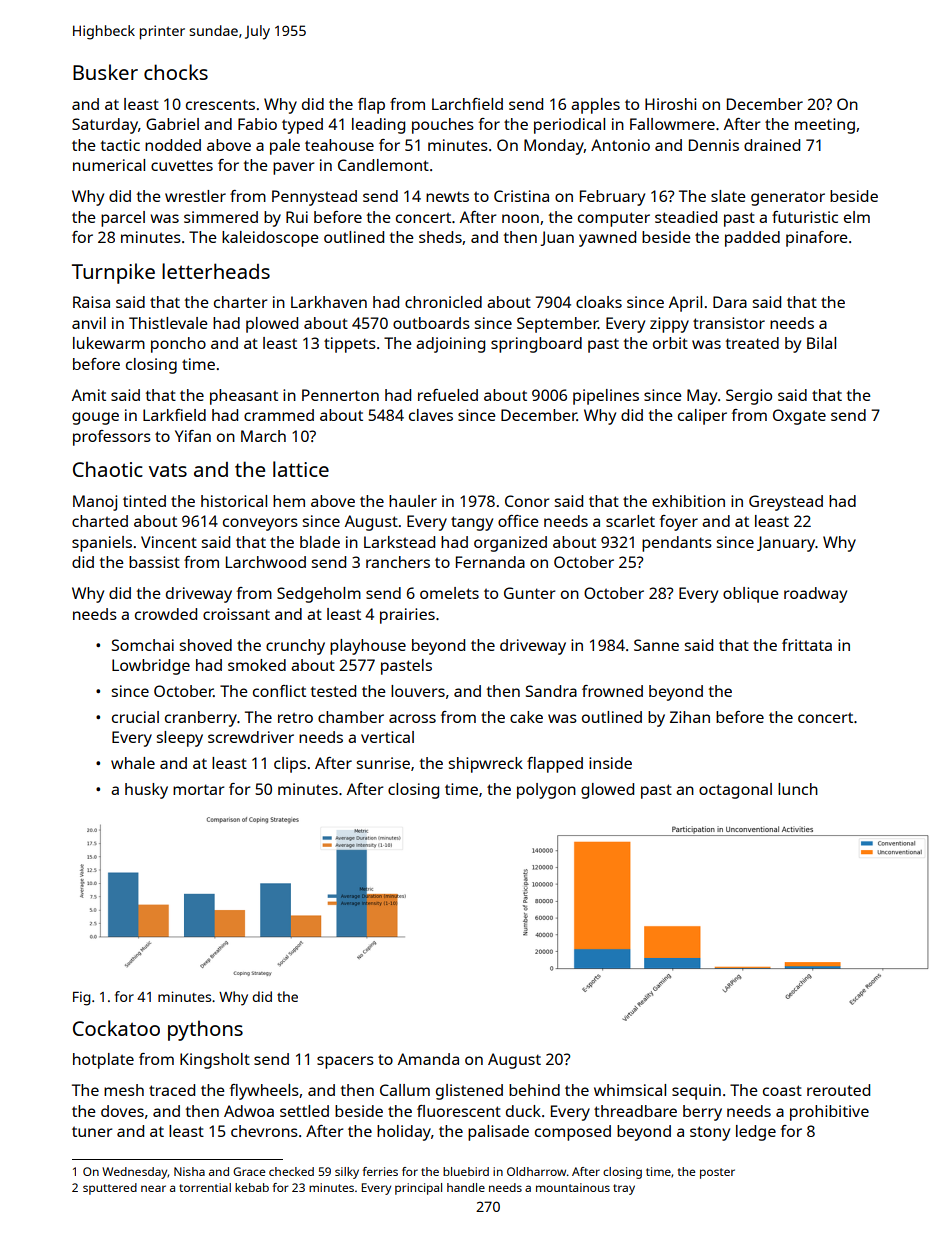  What do you see at coordinates (172, 1090) in the screenshot?
I see `traced` at bounding box center [172, 1090].
